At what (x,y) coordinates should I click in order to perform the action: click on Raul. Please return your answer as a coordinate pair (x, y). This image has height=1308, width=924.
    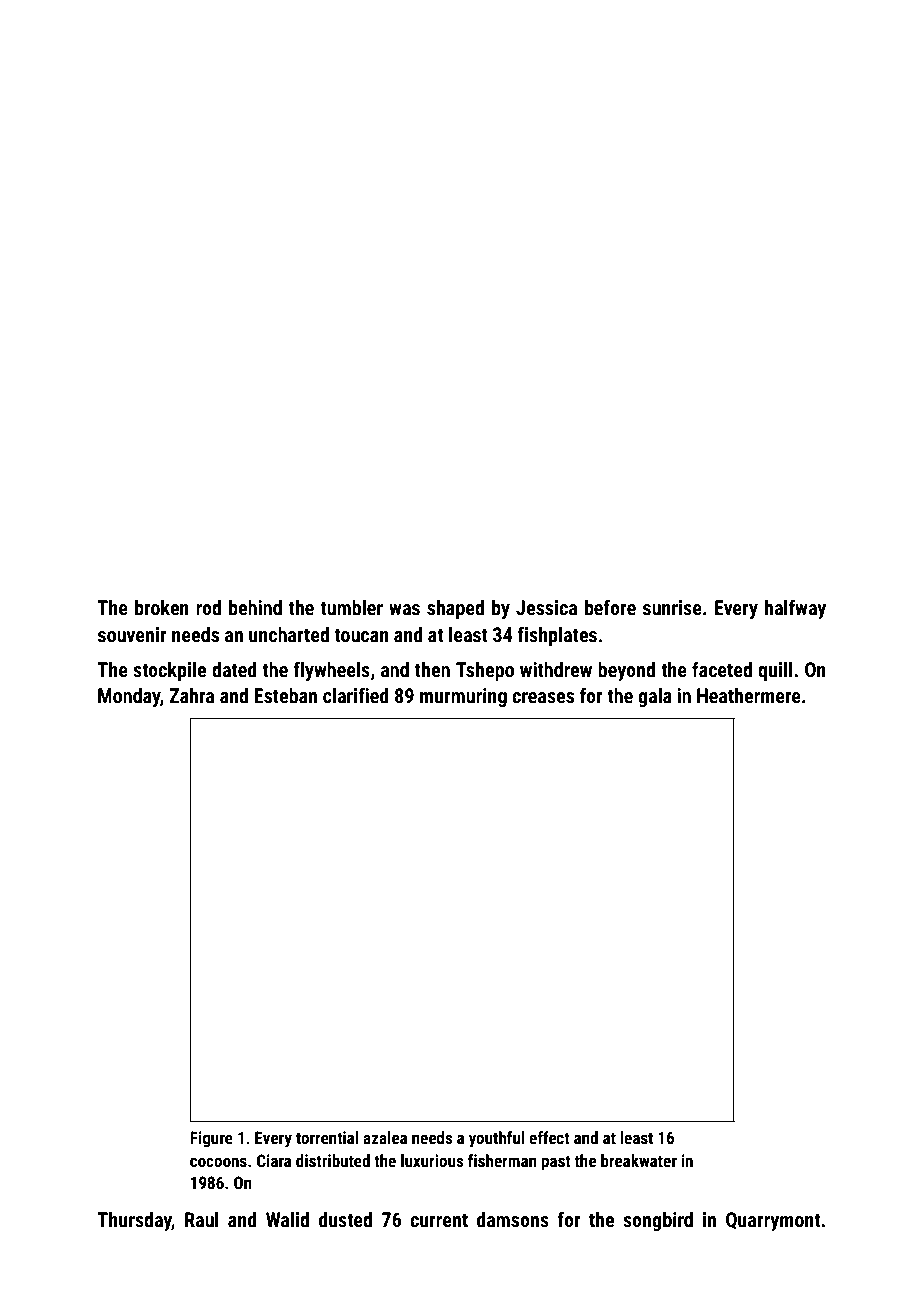
    Looking at the image, I should click on (202, 1219).
